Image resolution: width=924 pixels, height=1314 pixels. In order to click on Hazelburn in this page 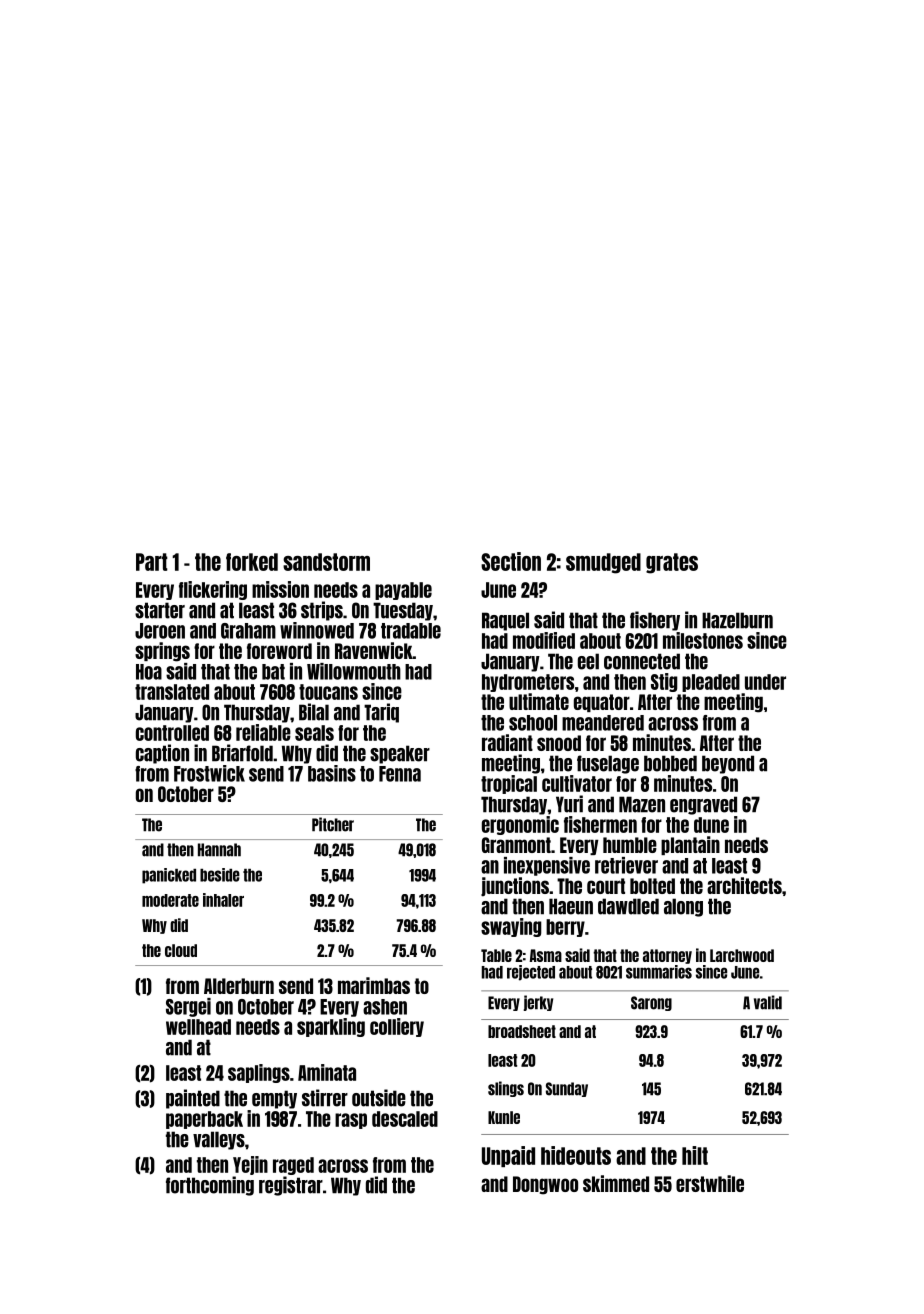, I will do `click(737, 620)`.
